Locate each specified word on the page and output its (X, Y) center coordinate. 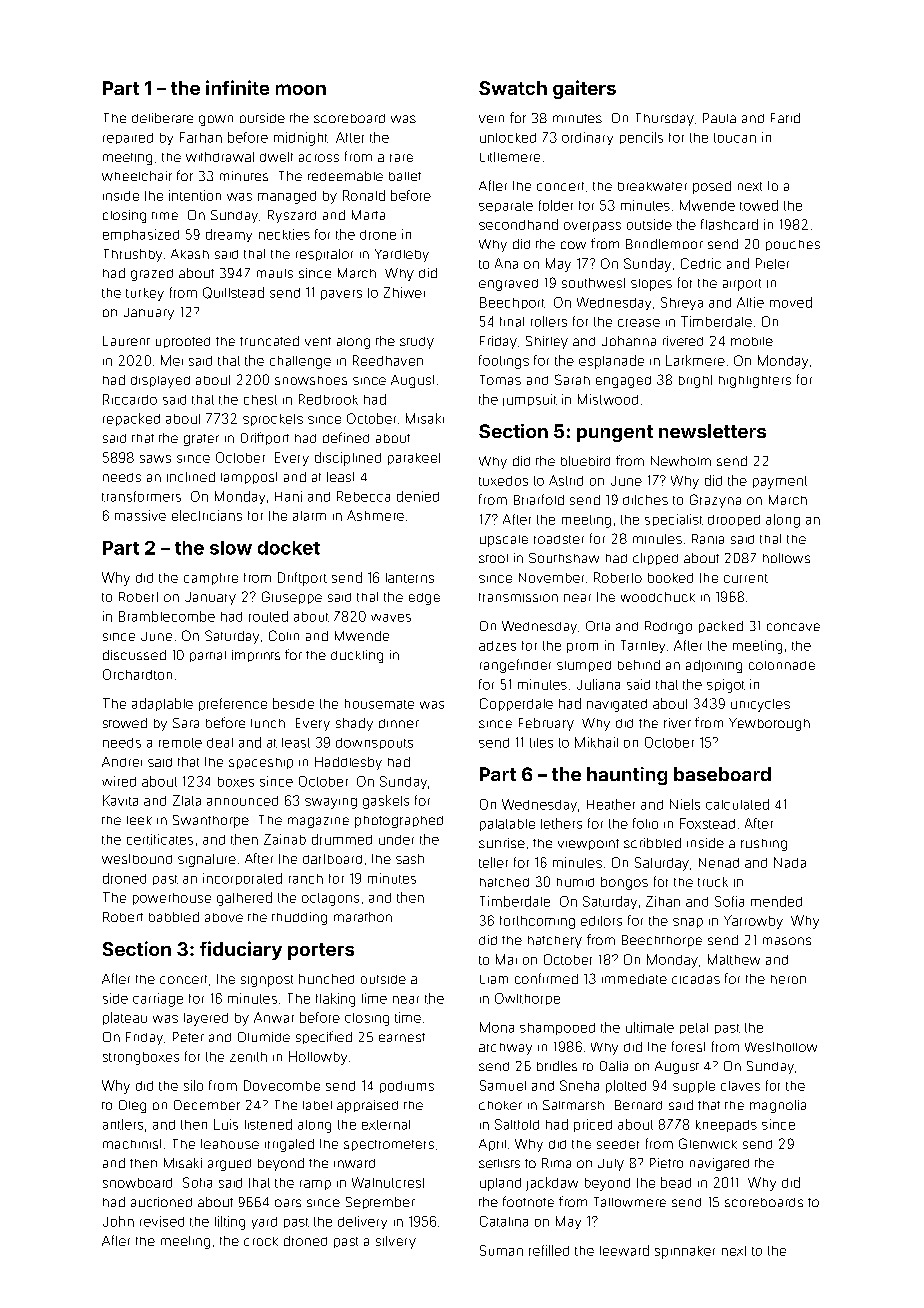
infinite (237, 87)
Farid (785, 118)
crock (261, 1241)
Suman (501, 1250)
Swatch (513, 88)
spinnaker (685, 1252)
